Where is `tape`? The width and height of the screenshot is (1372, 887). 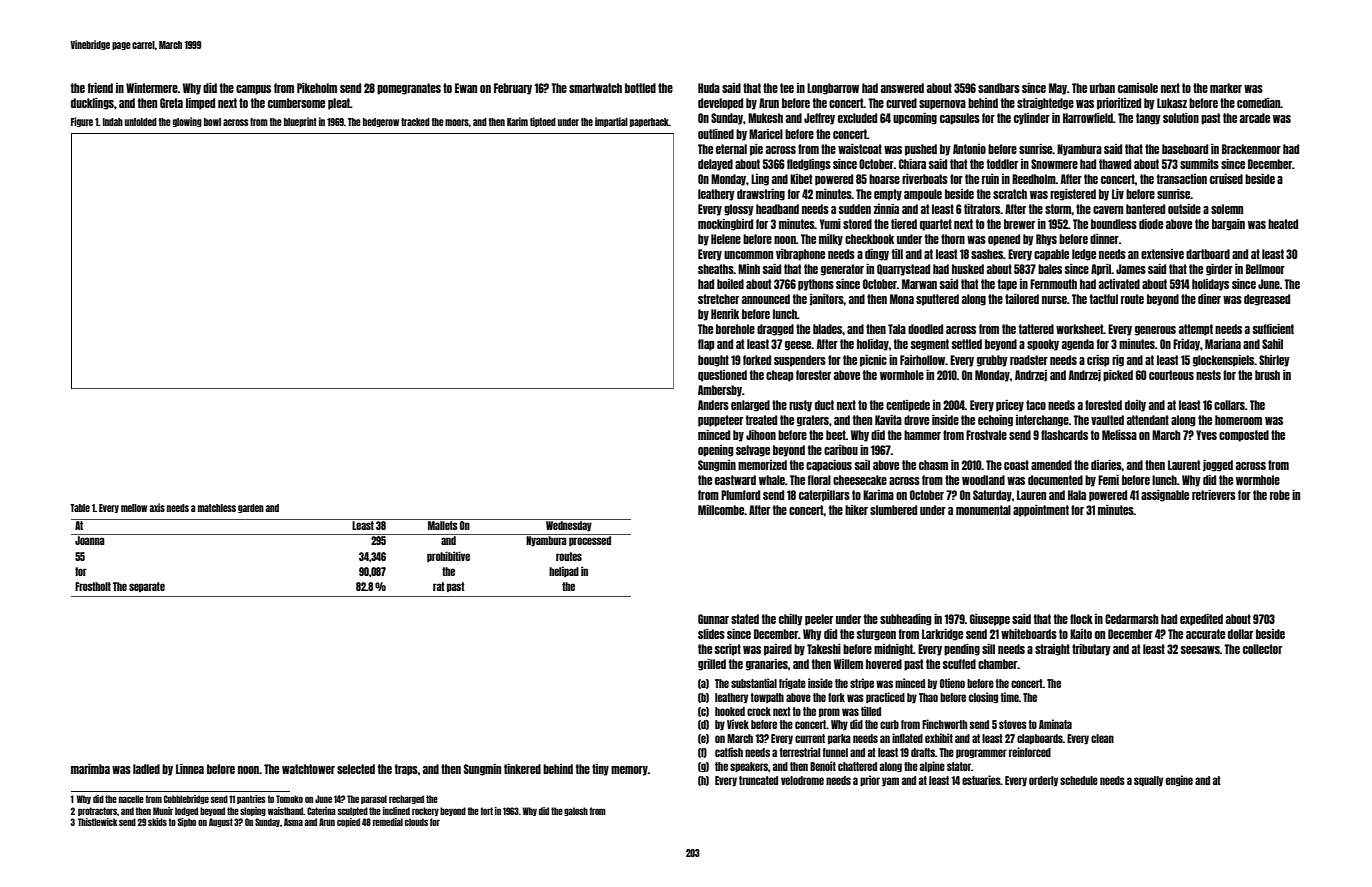 tape is located at coordinates (1007, 285).
